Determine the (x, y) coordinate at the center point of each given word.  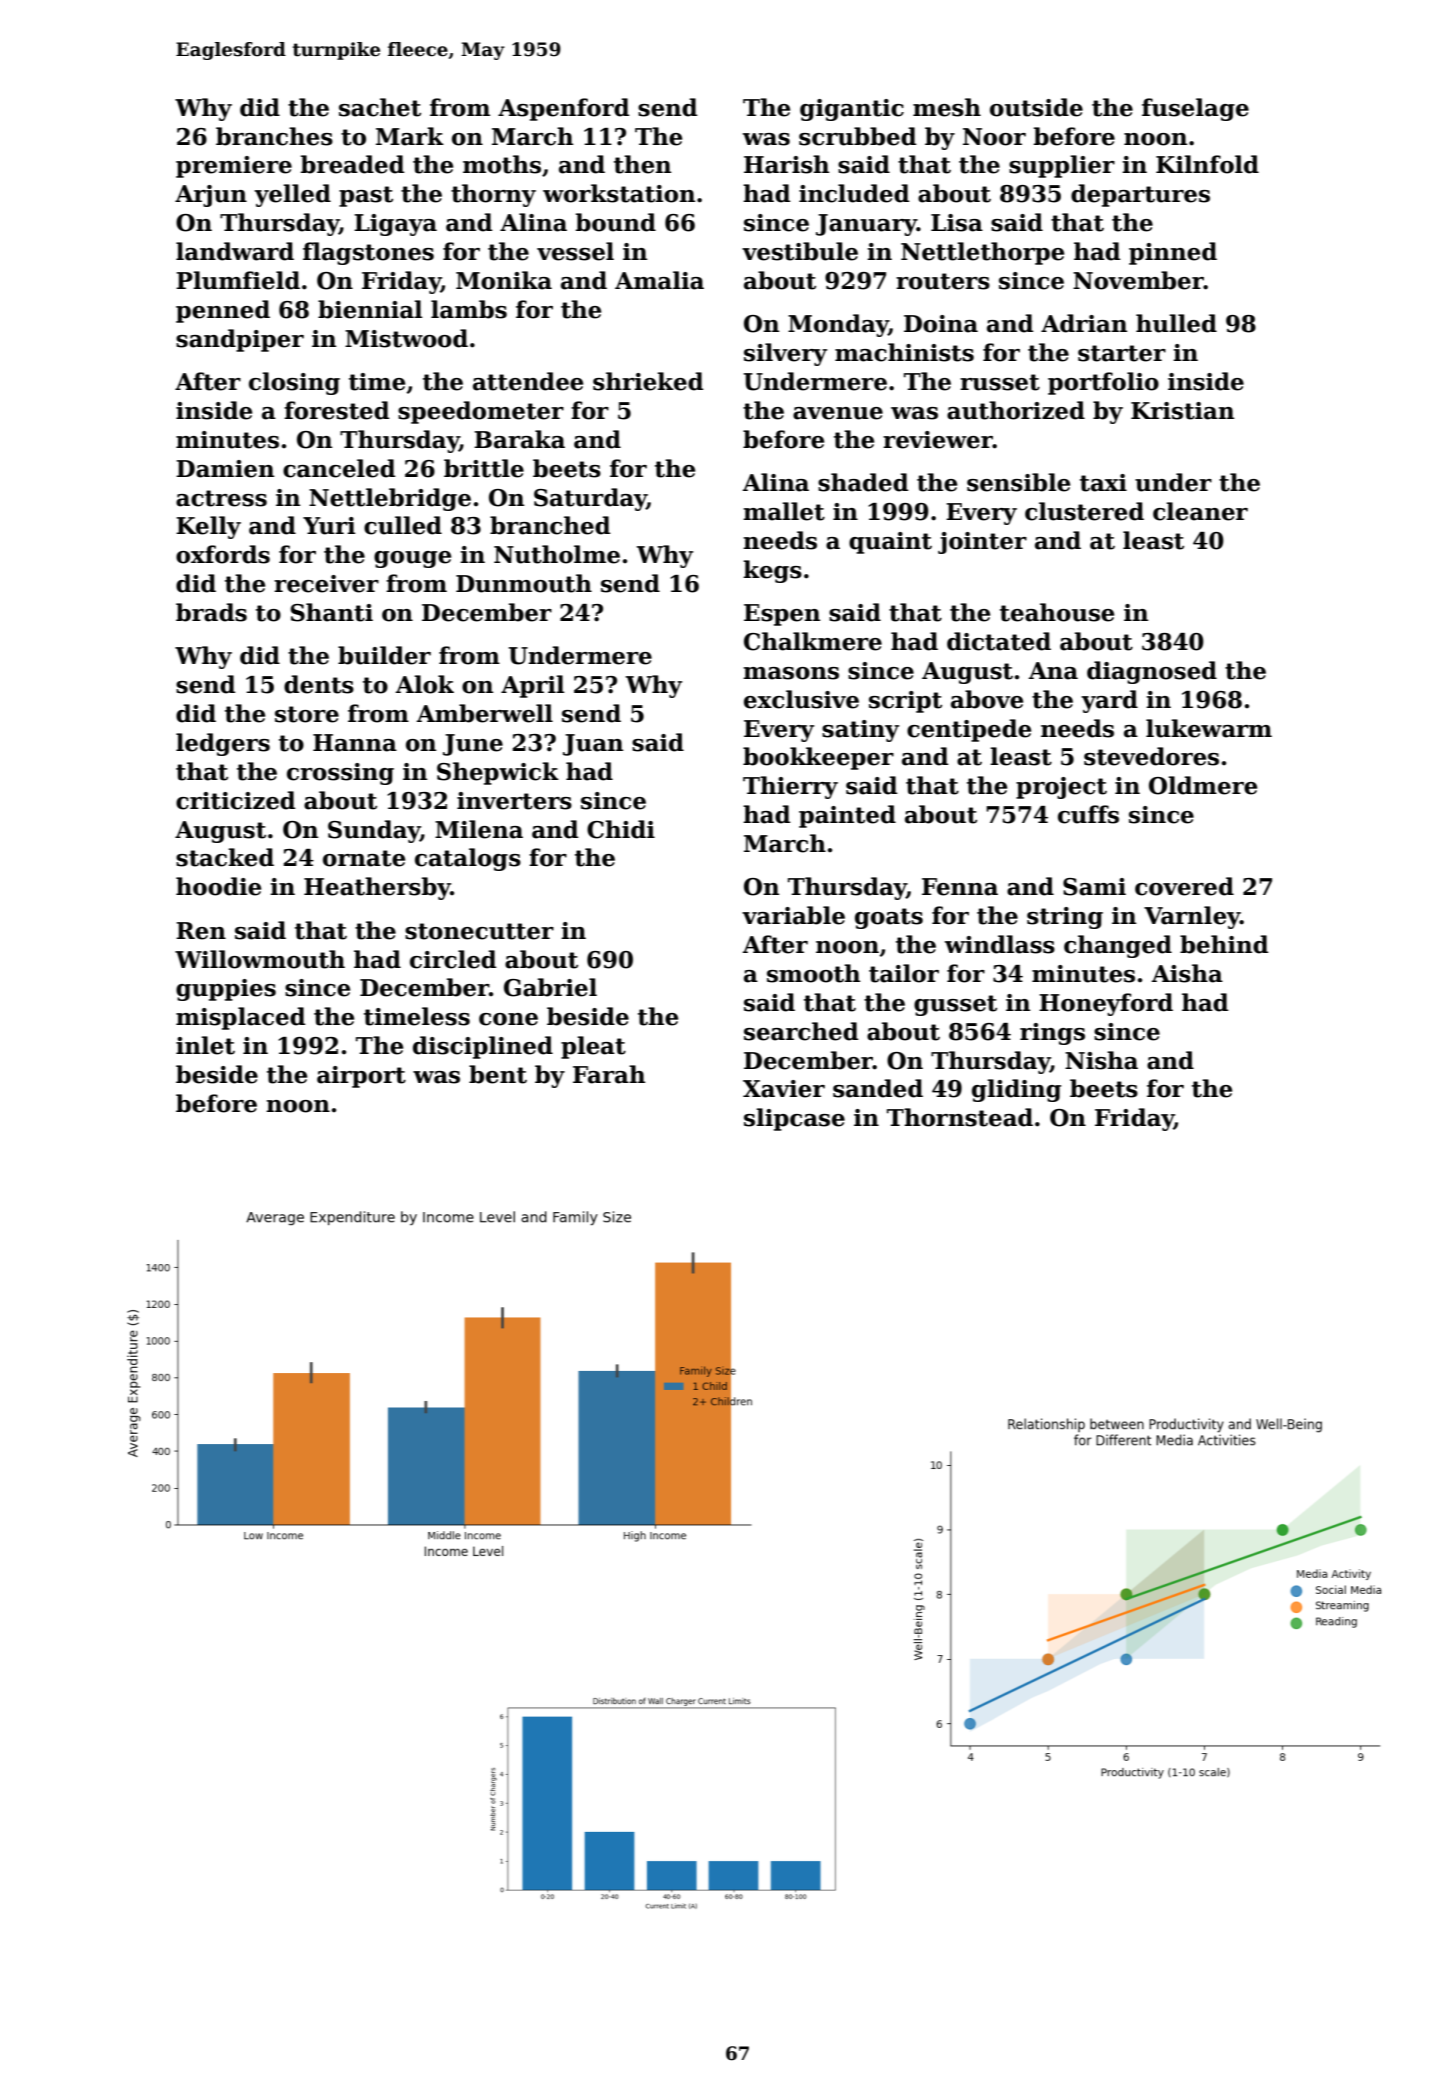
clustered (1084, 511)
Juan (593, 745)
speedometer (481, 412)
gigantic (852, 110)
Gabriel (550, 987)
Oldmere (1203, 785)
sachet (380, 107)
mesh (947, 107)
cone (508, 1019)
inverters (514, 801)
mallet (784, 511)
